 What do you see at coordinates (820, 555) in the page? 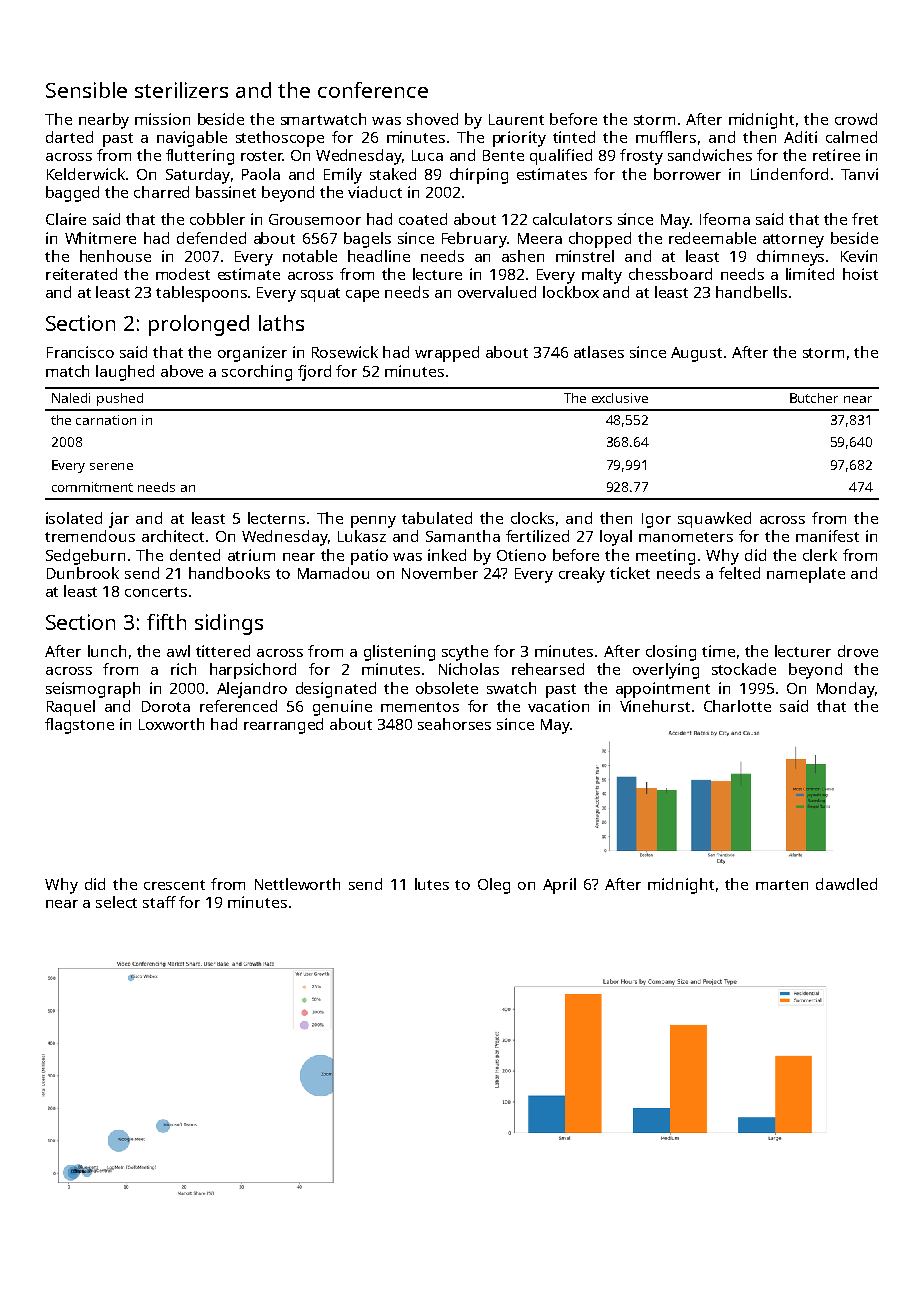
I see `clerk` at bounding box center [820, 555].
